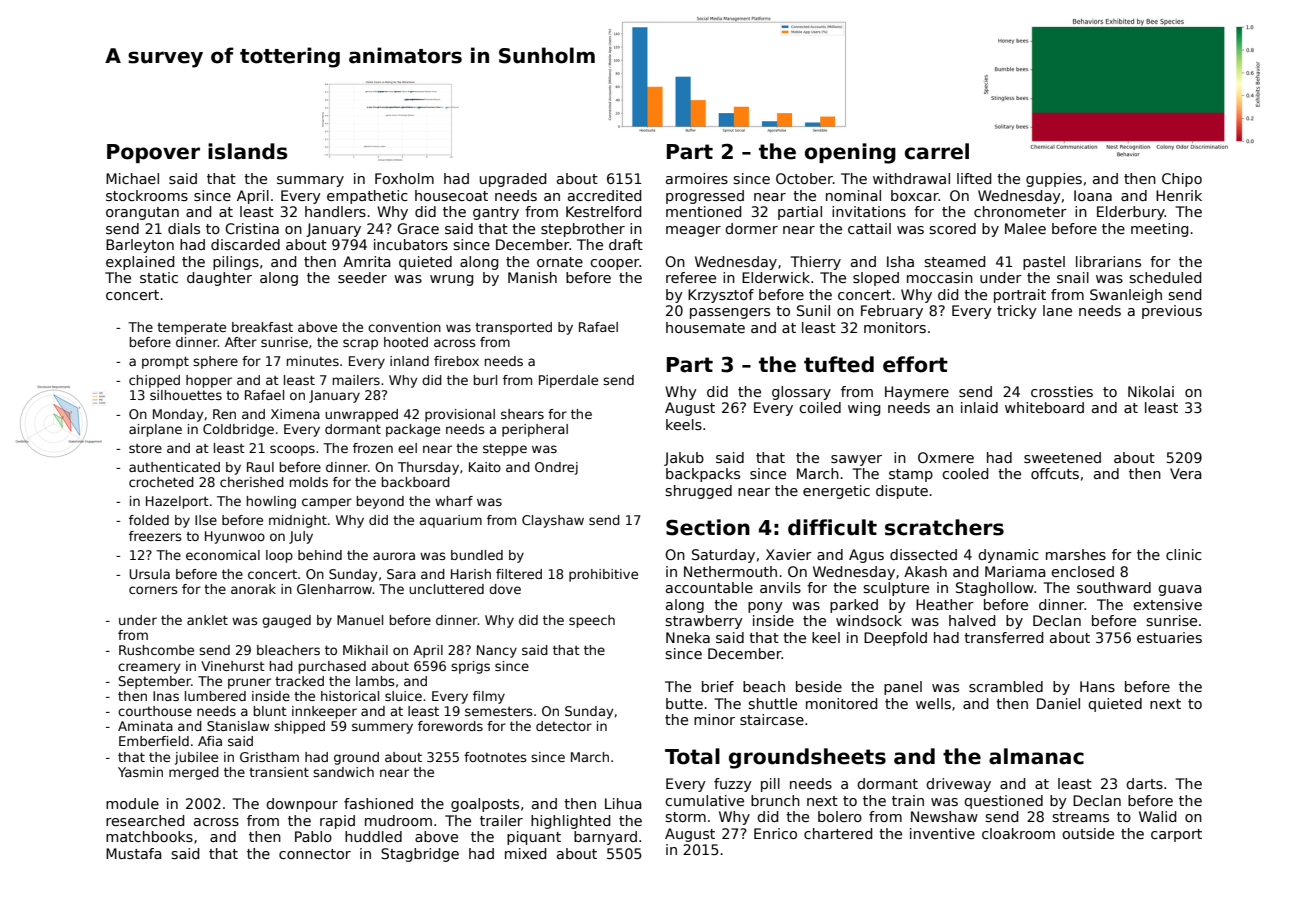 The image size is (1308, 924). What do you see at coordinates (335, 211) in the image?
I see `handlers` at bounding box center [335, 211].
